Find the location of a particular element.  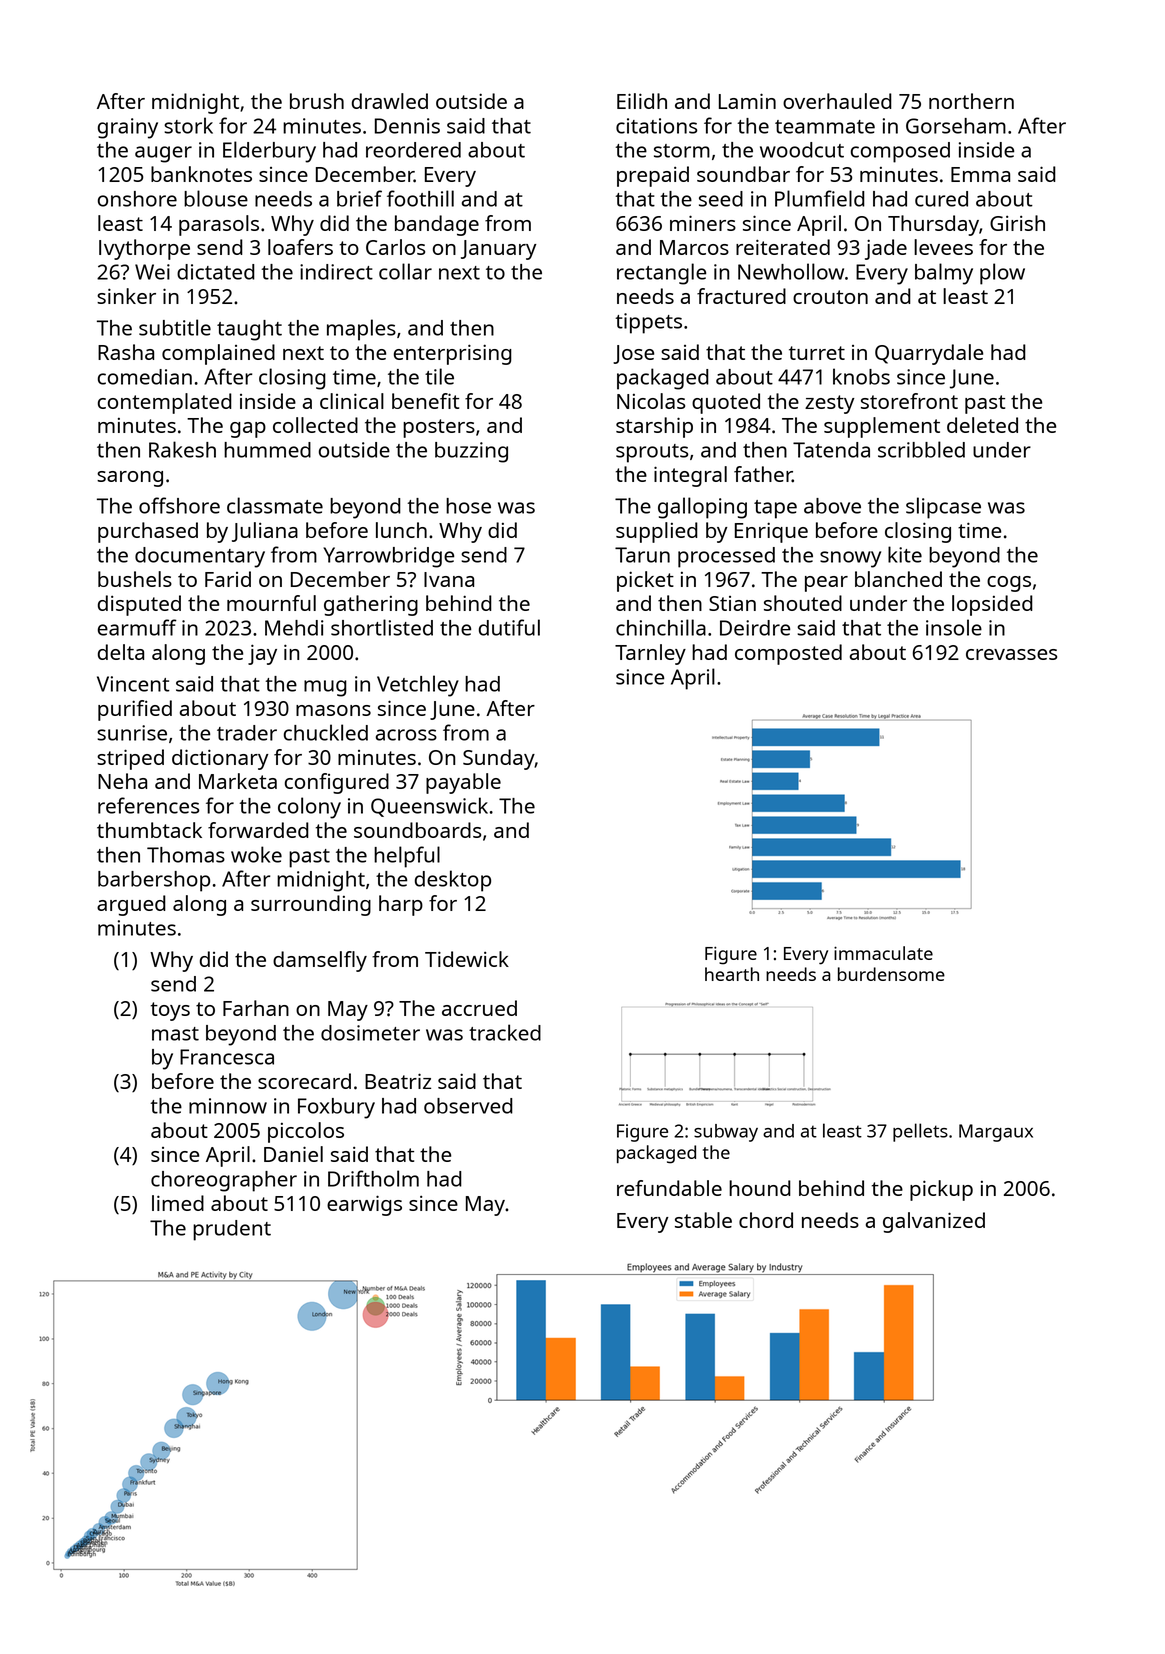

starship is located at coordinates (654, 427).
